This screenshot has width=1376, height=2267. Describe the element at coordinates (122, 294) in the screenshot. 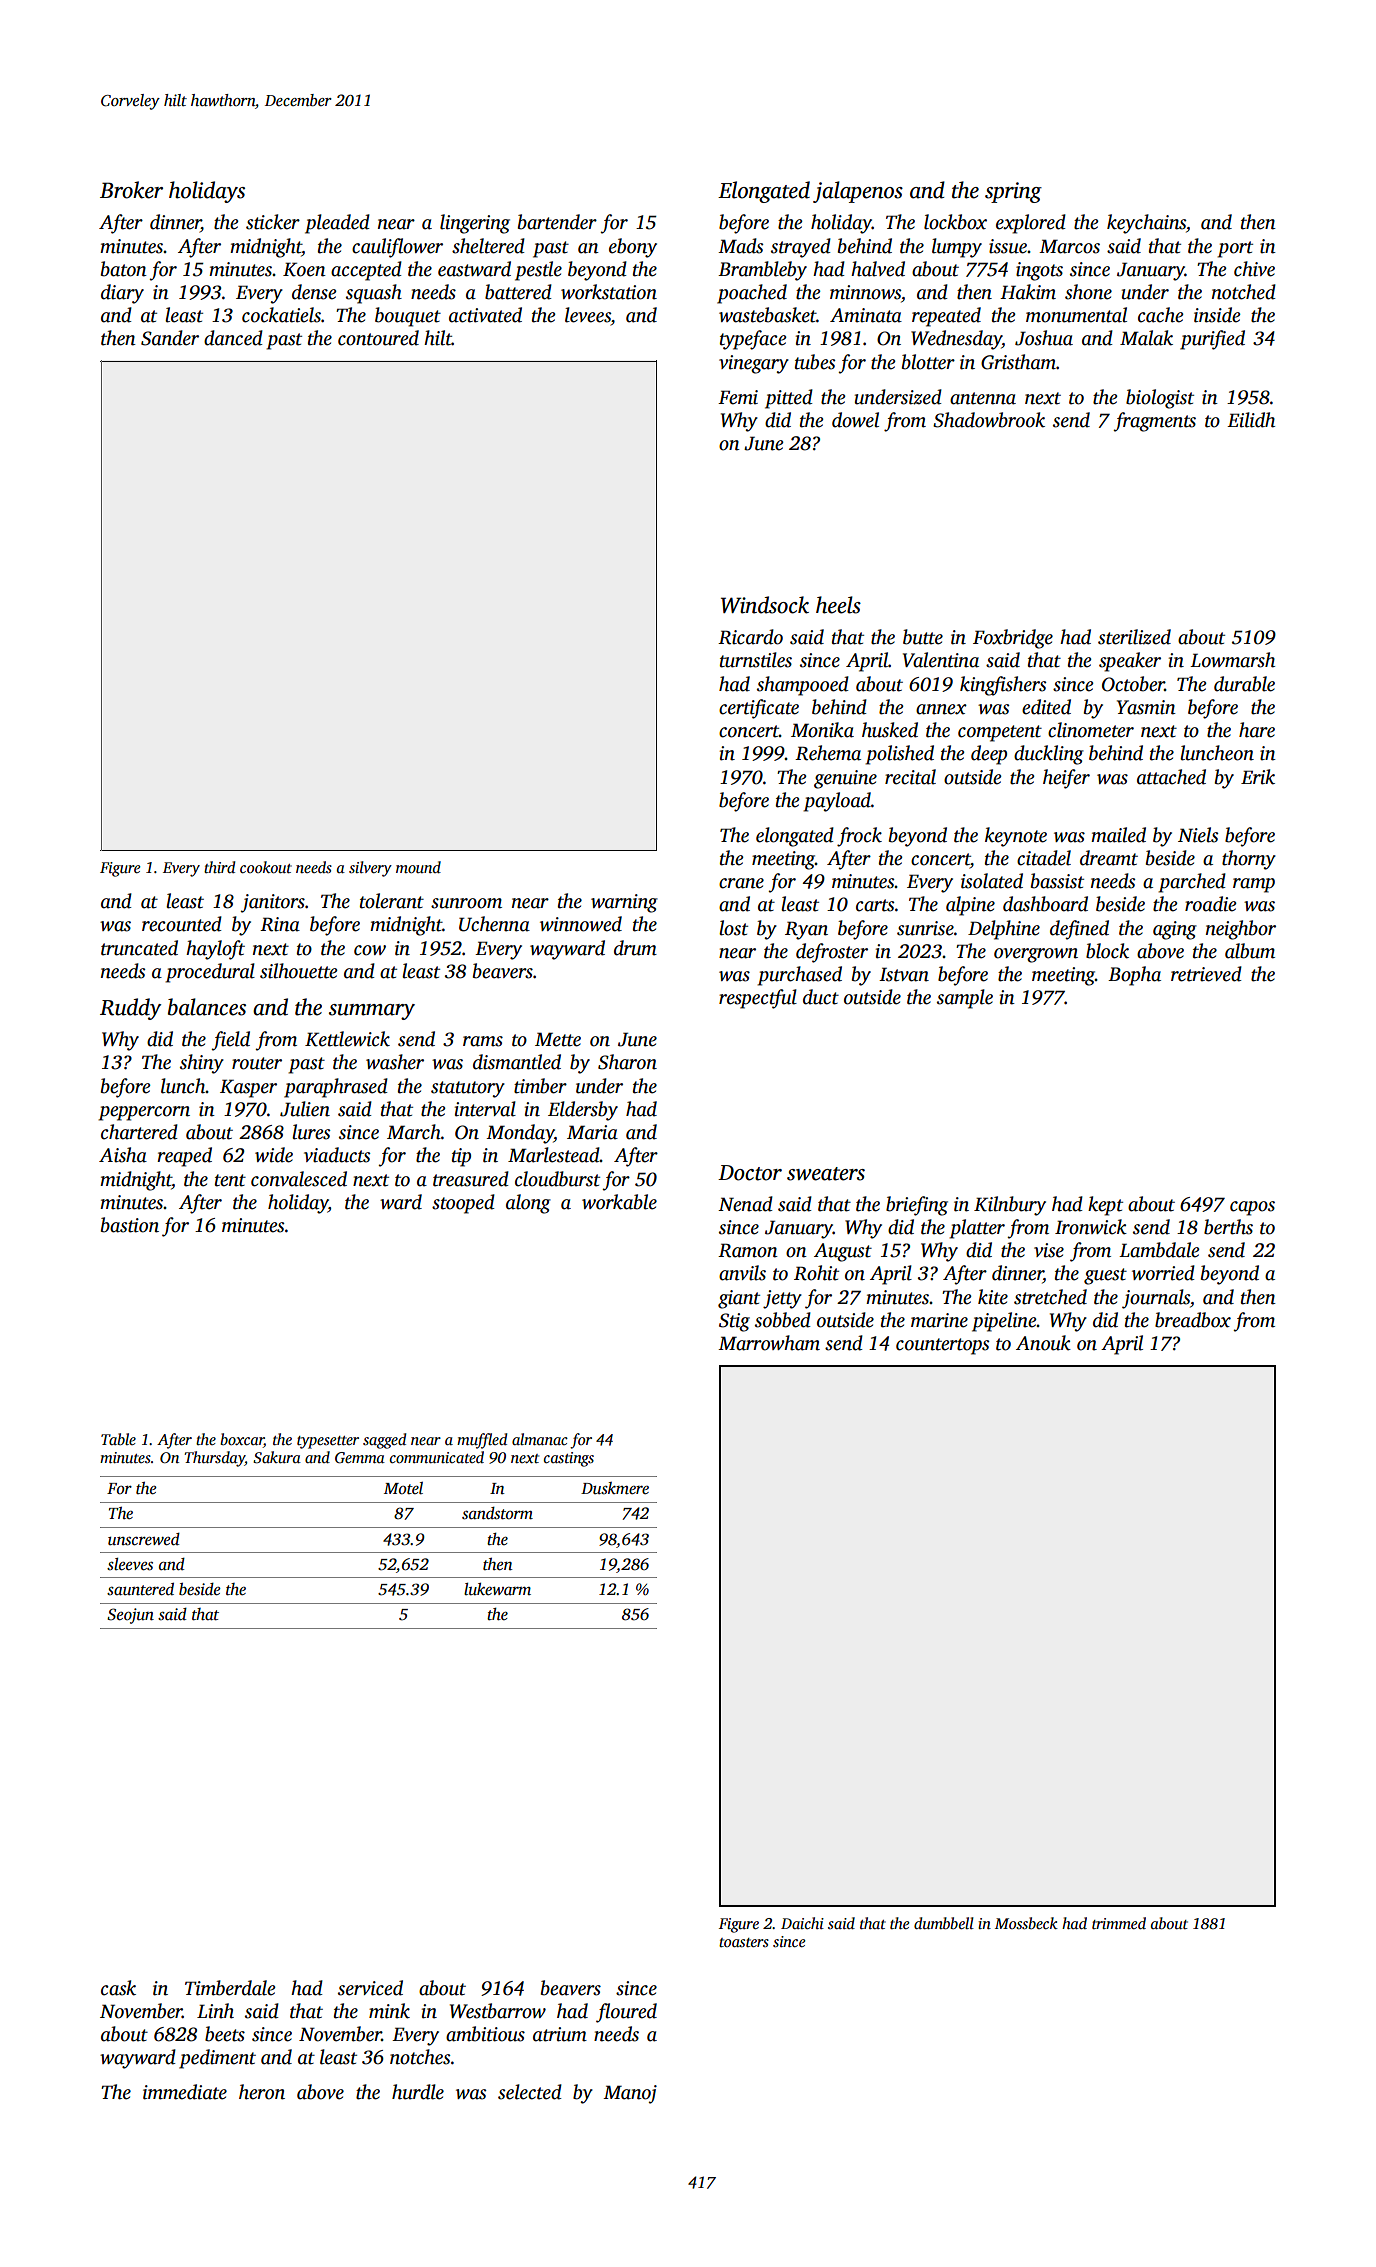

I see `diary` at that location.
